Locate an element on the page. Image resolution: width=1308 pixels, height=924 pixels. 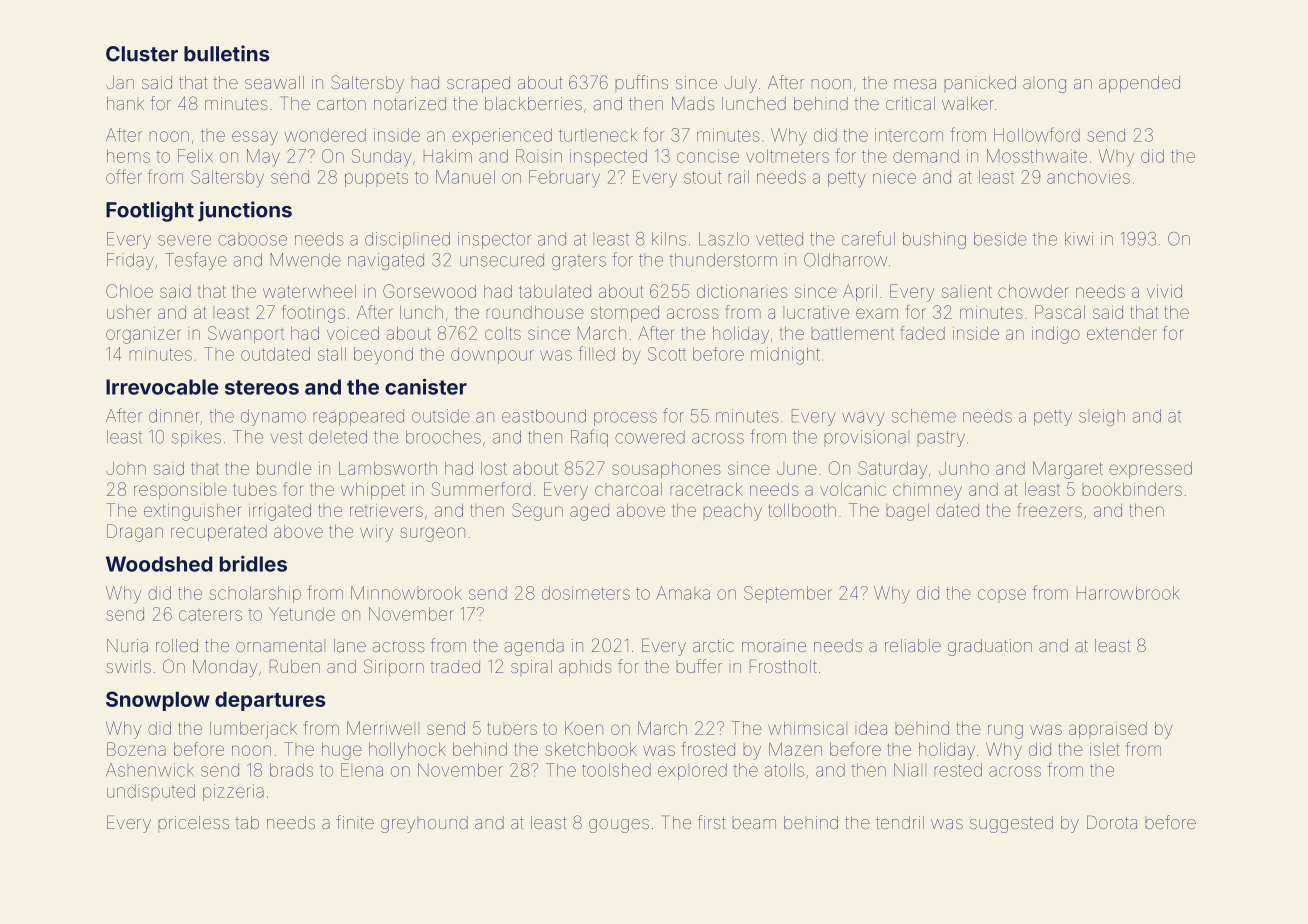
Hollowford is located at coordinates (1037, 134).
